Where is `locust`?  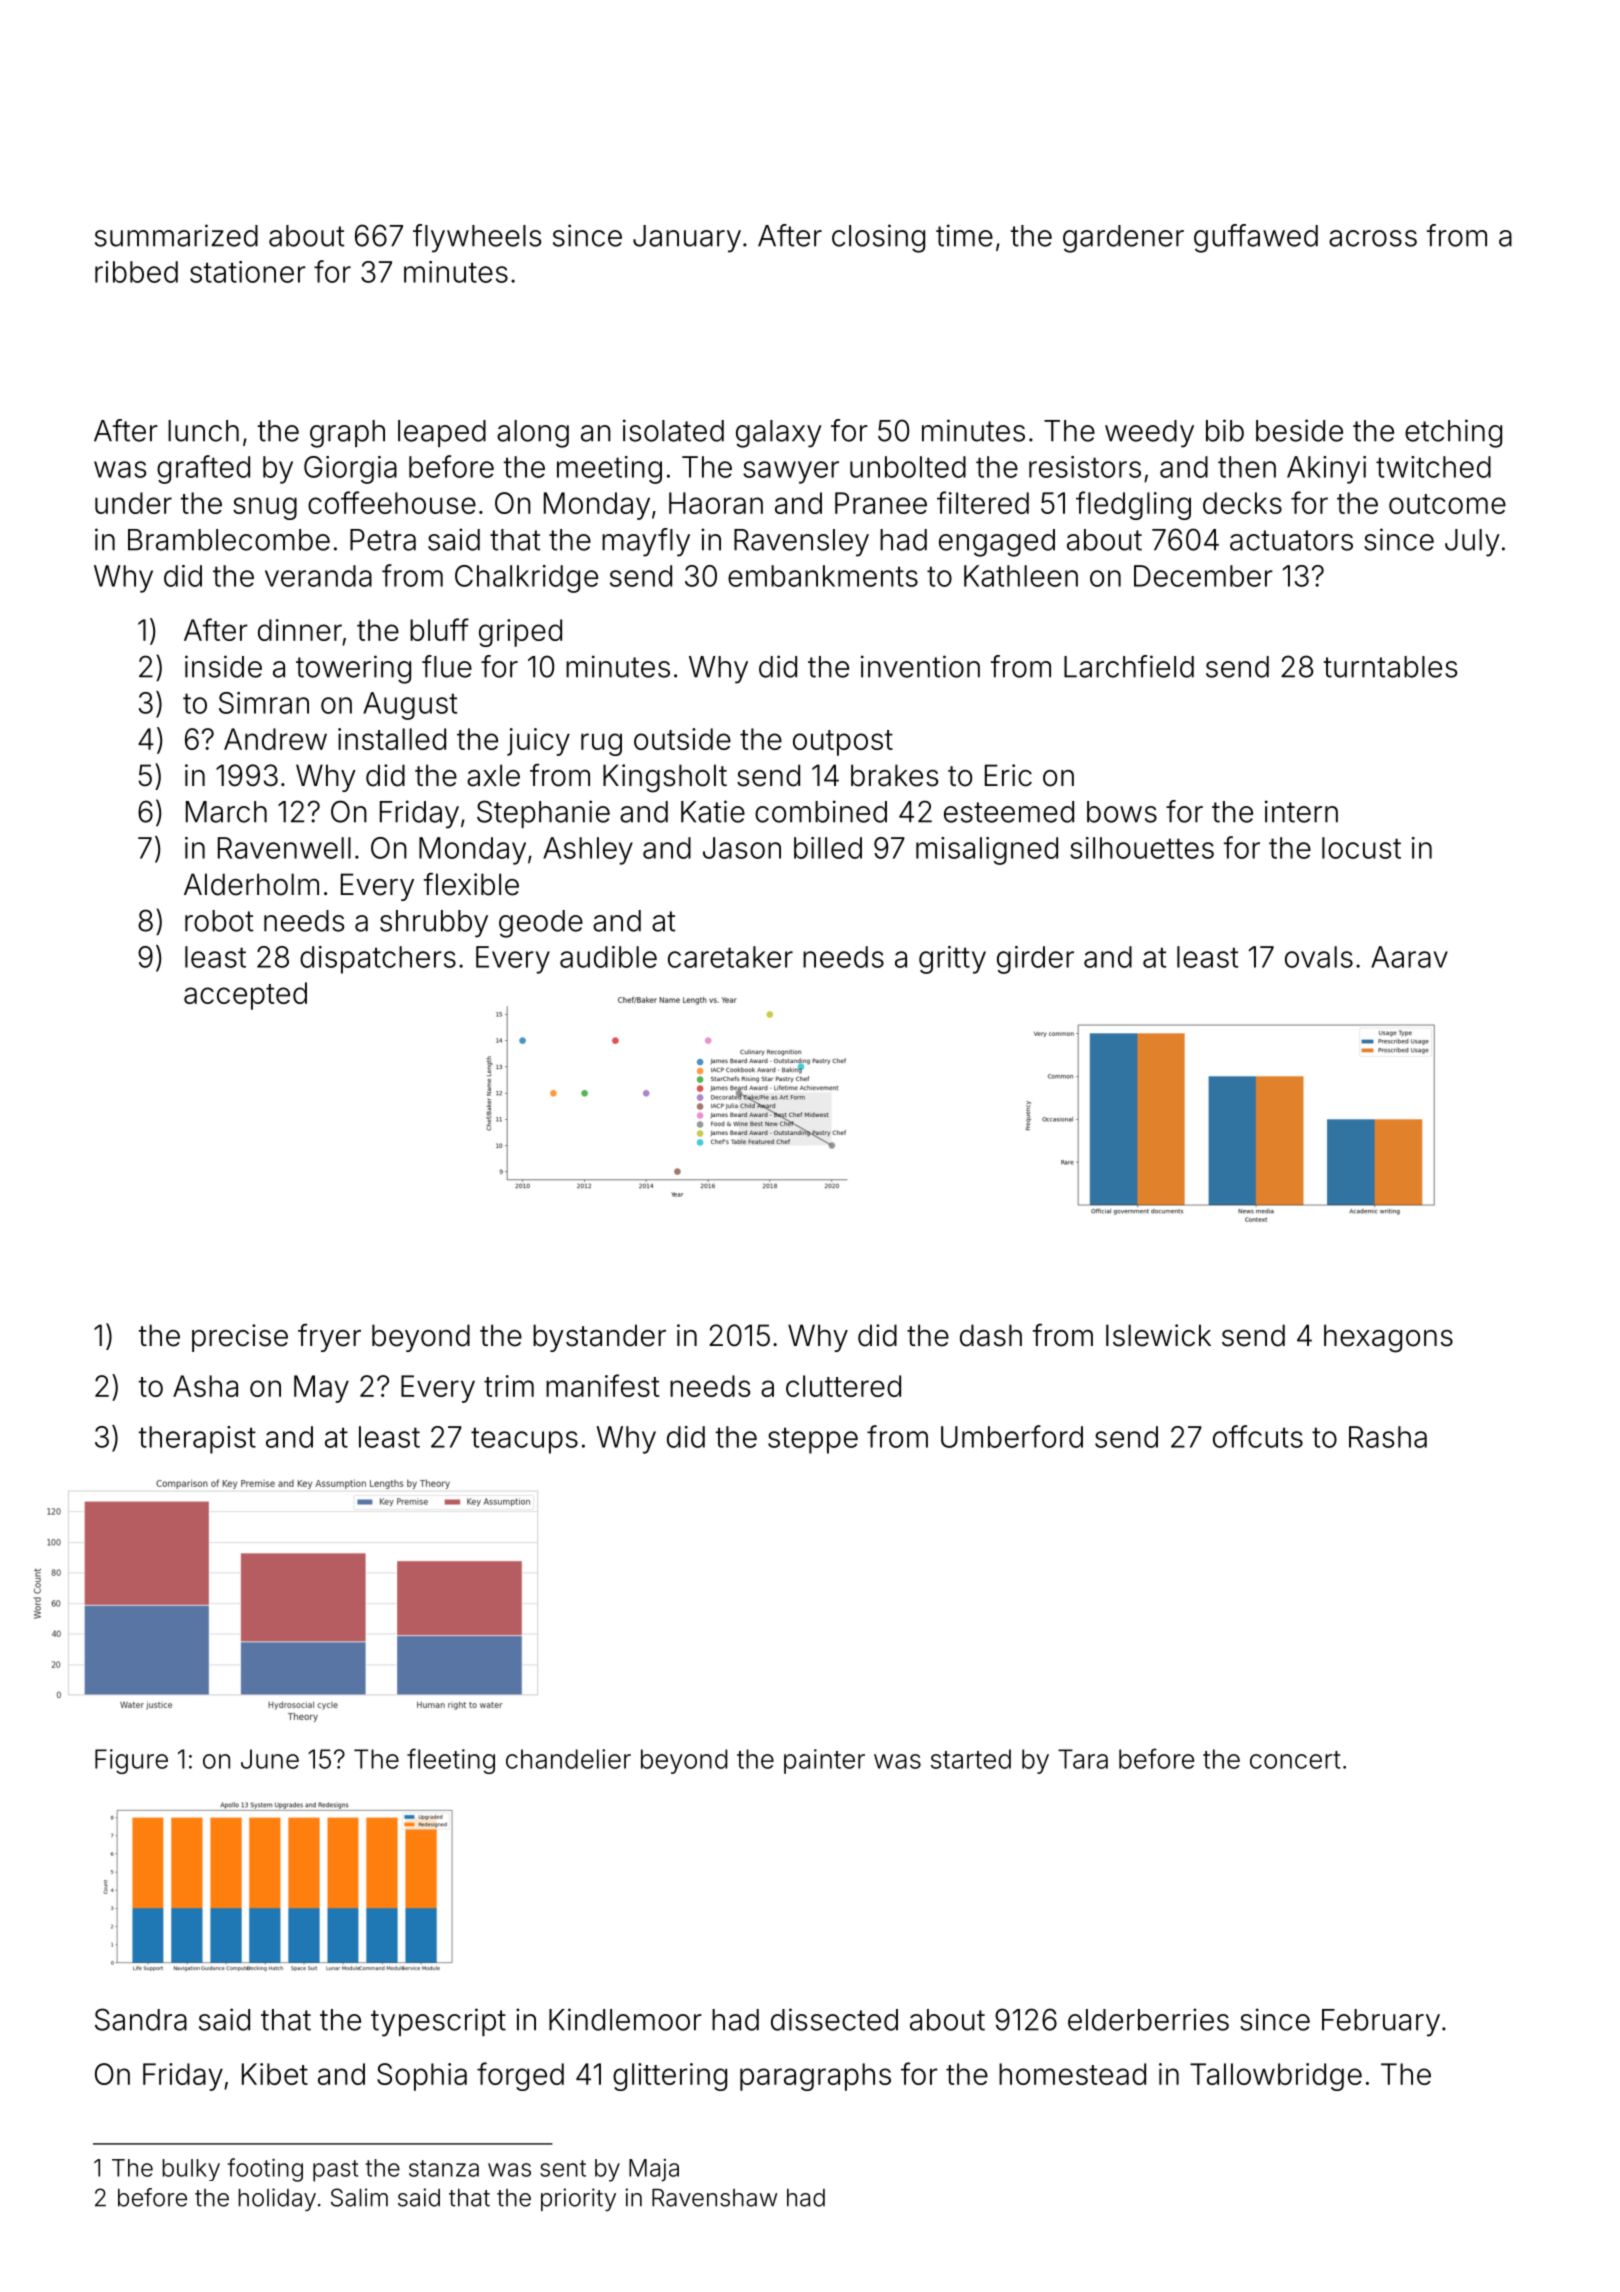 locust is located at coordinates (1361, 848).
